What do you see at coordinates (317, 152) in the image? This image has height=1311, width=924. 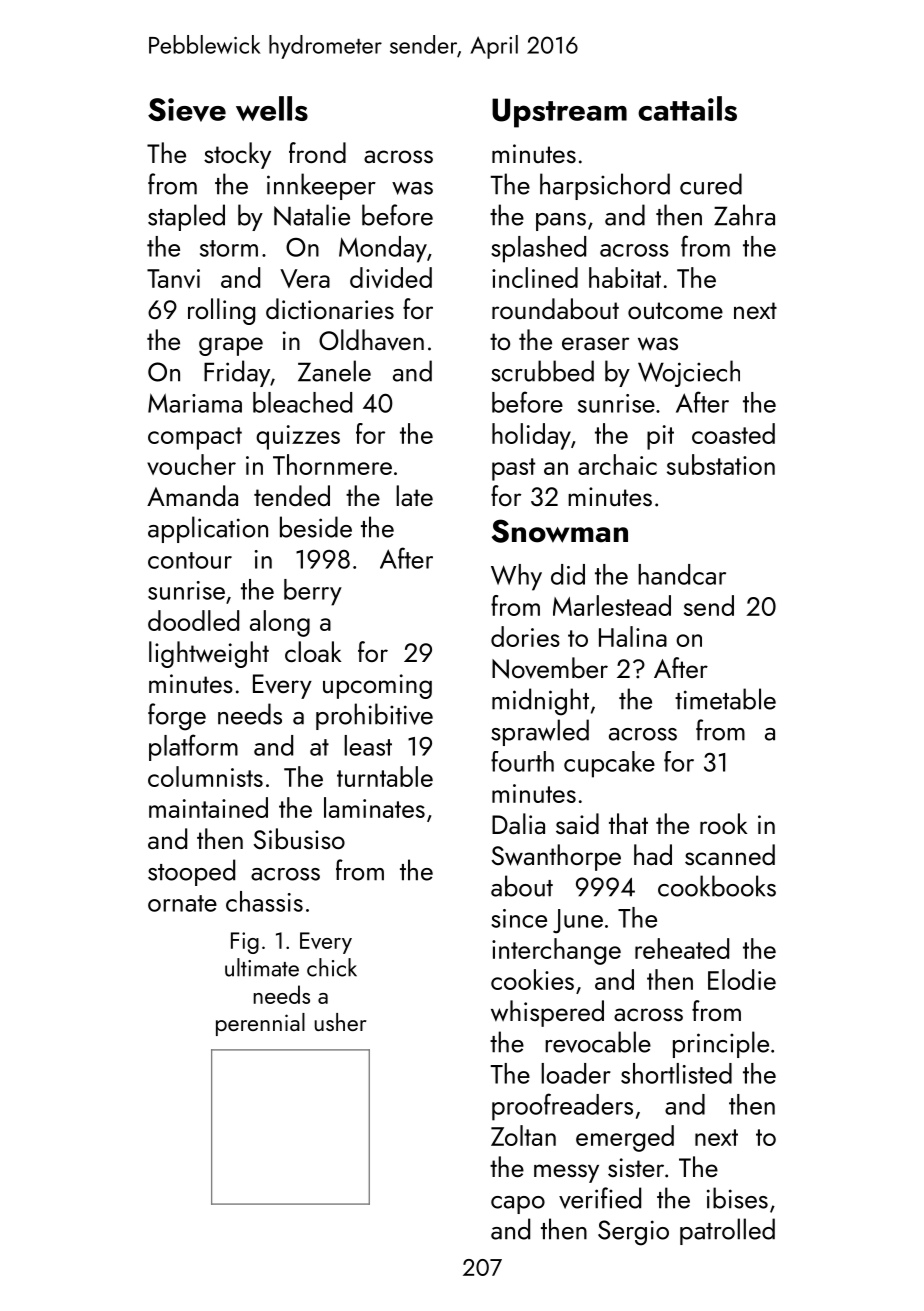 I see `frond` at bounding box center [317, 152].
